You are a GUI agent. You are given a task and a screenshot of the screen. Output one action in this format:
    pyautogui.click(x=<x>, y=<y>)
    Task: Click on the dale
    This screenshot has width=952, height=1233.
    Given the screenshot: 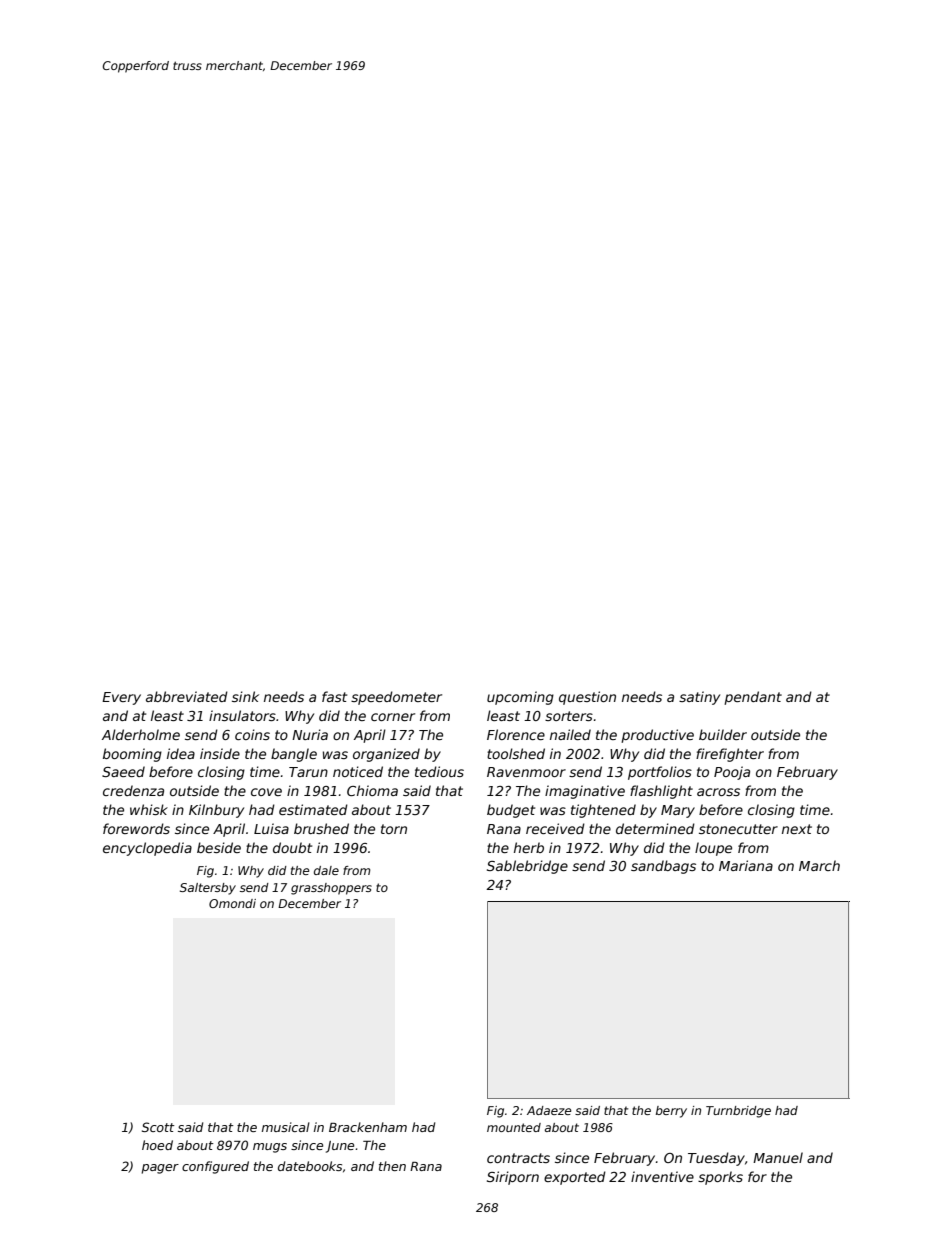 What is the action you would take?
    pyautogui.click(x=326, y=870)
